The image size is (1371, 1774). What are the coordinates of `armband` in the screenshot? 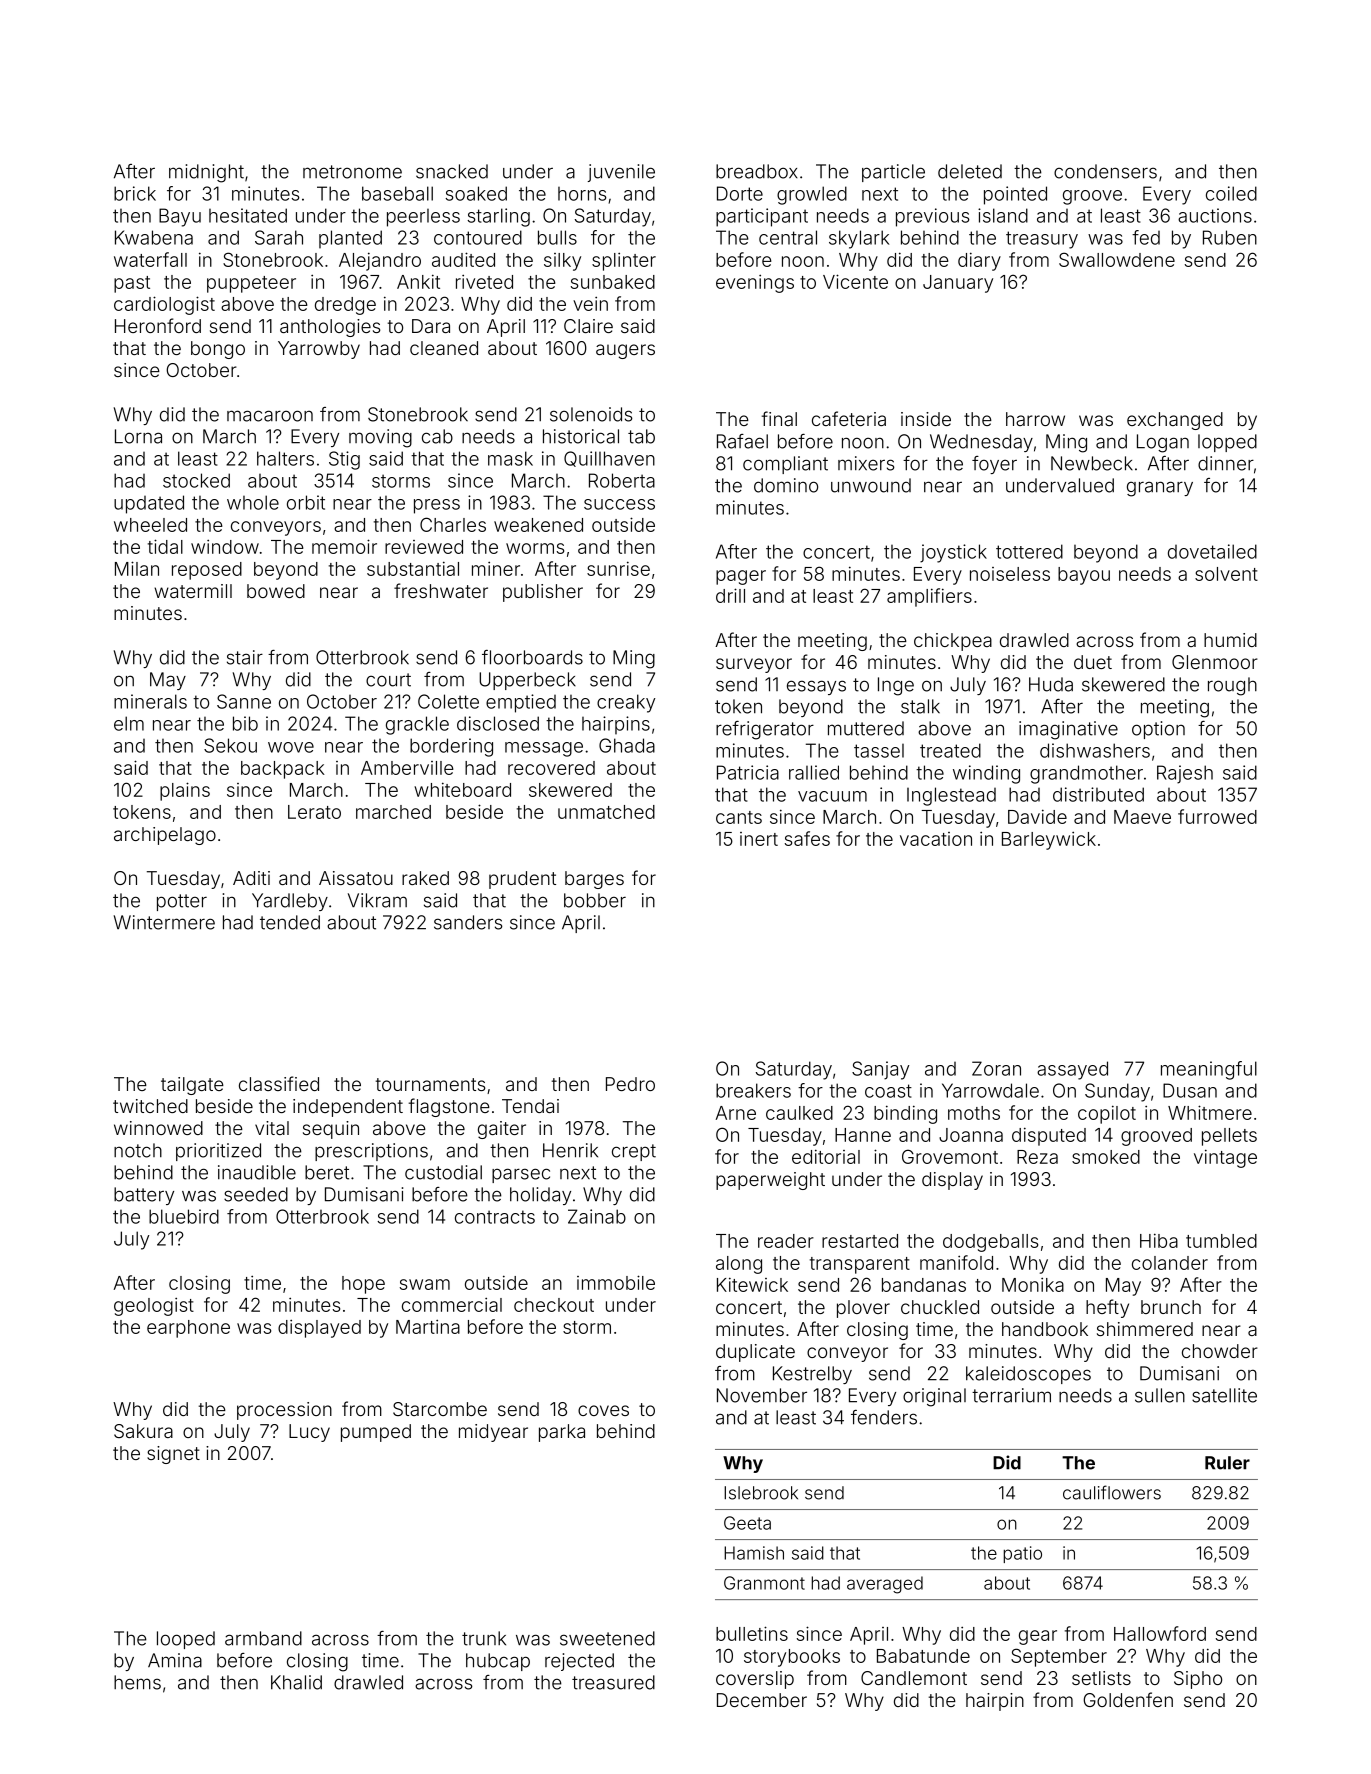 It's located at (263, 1638).
